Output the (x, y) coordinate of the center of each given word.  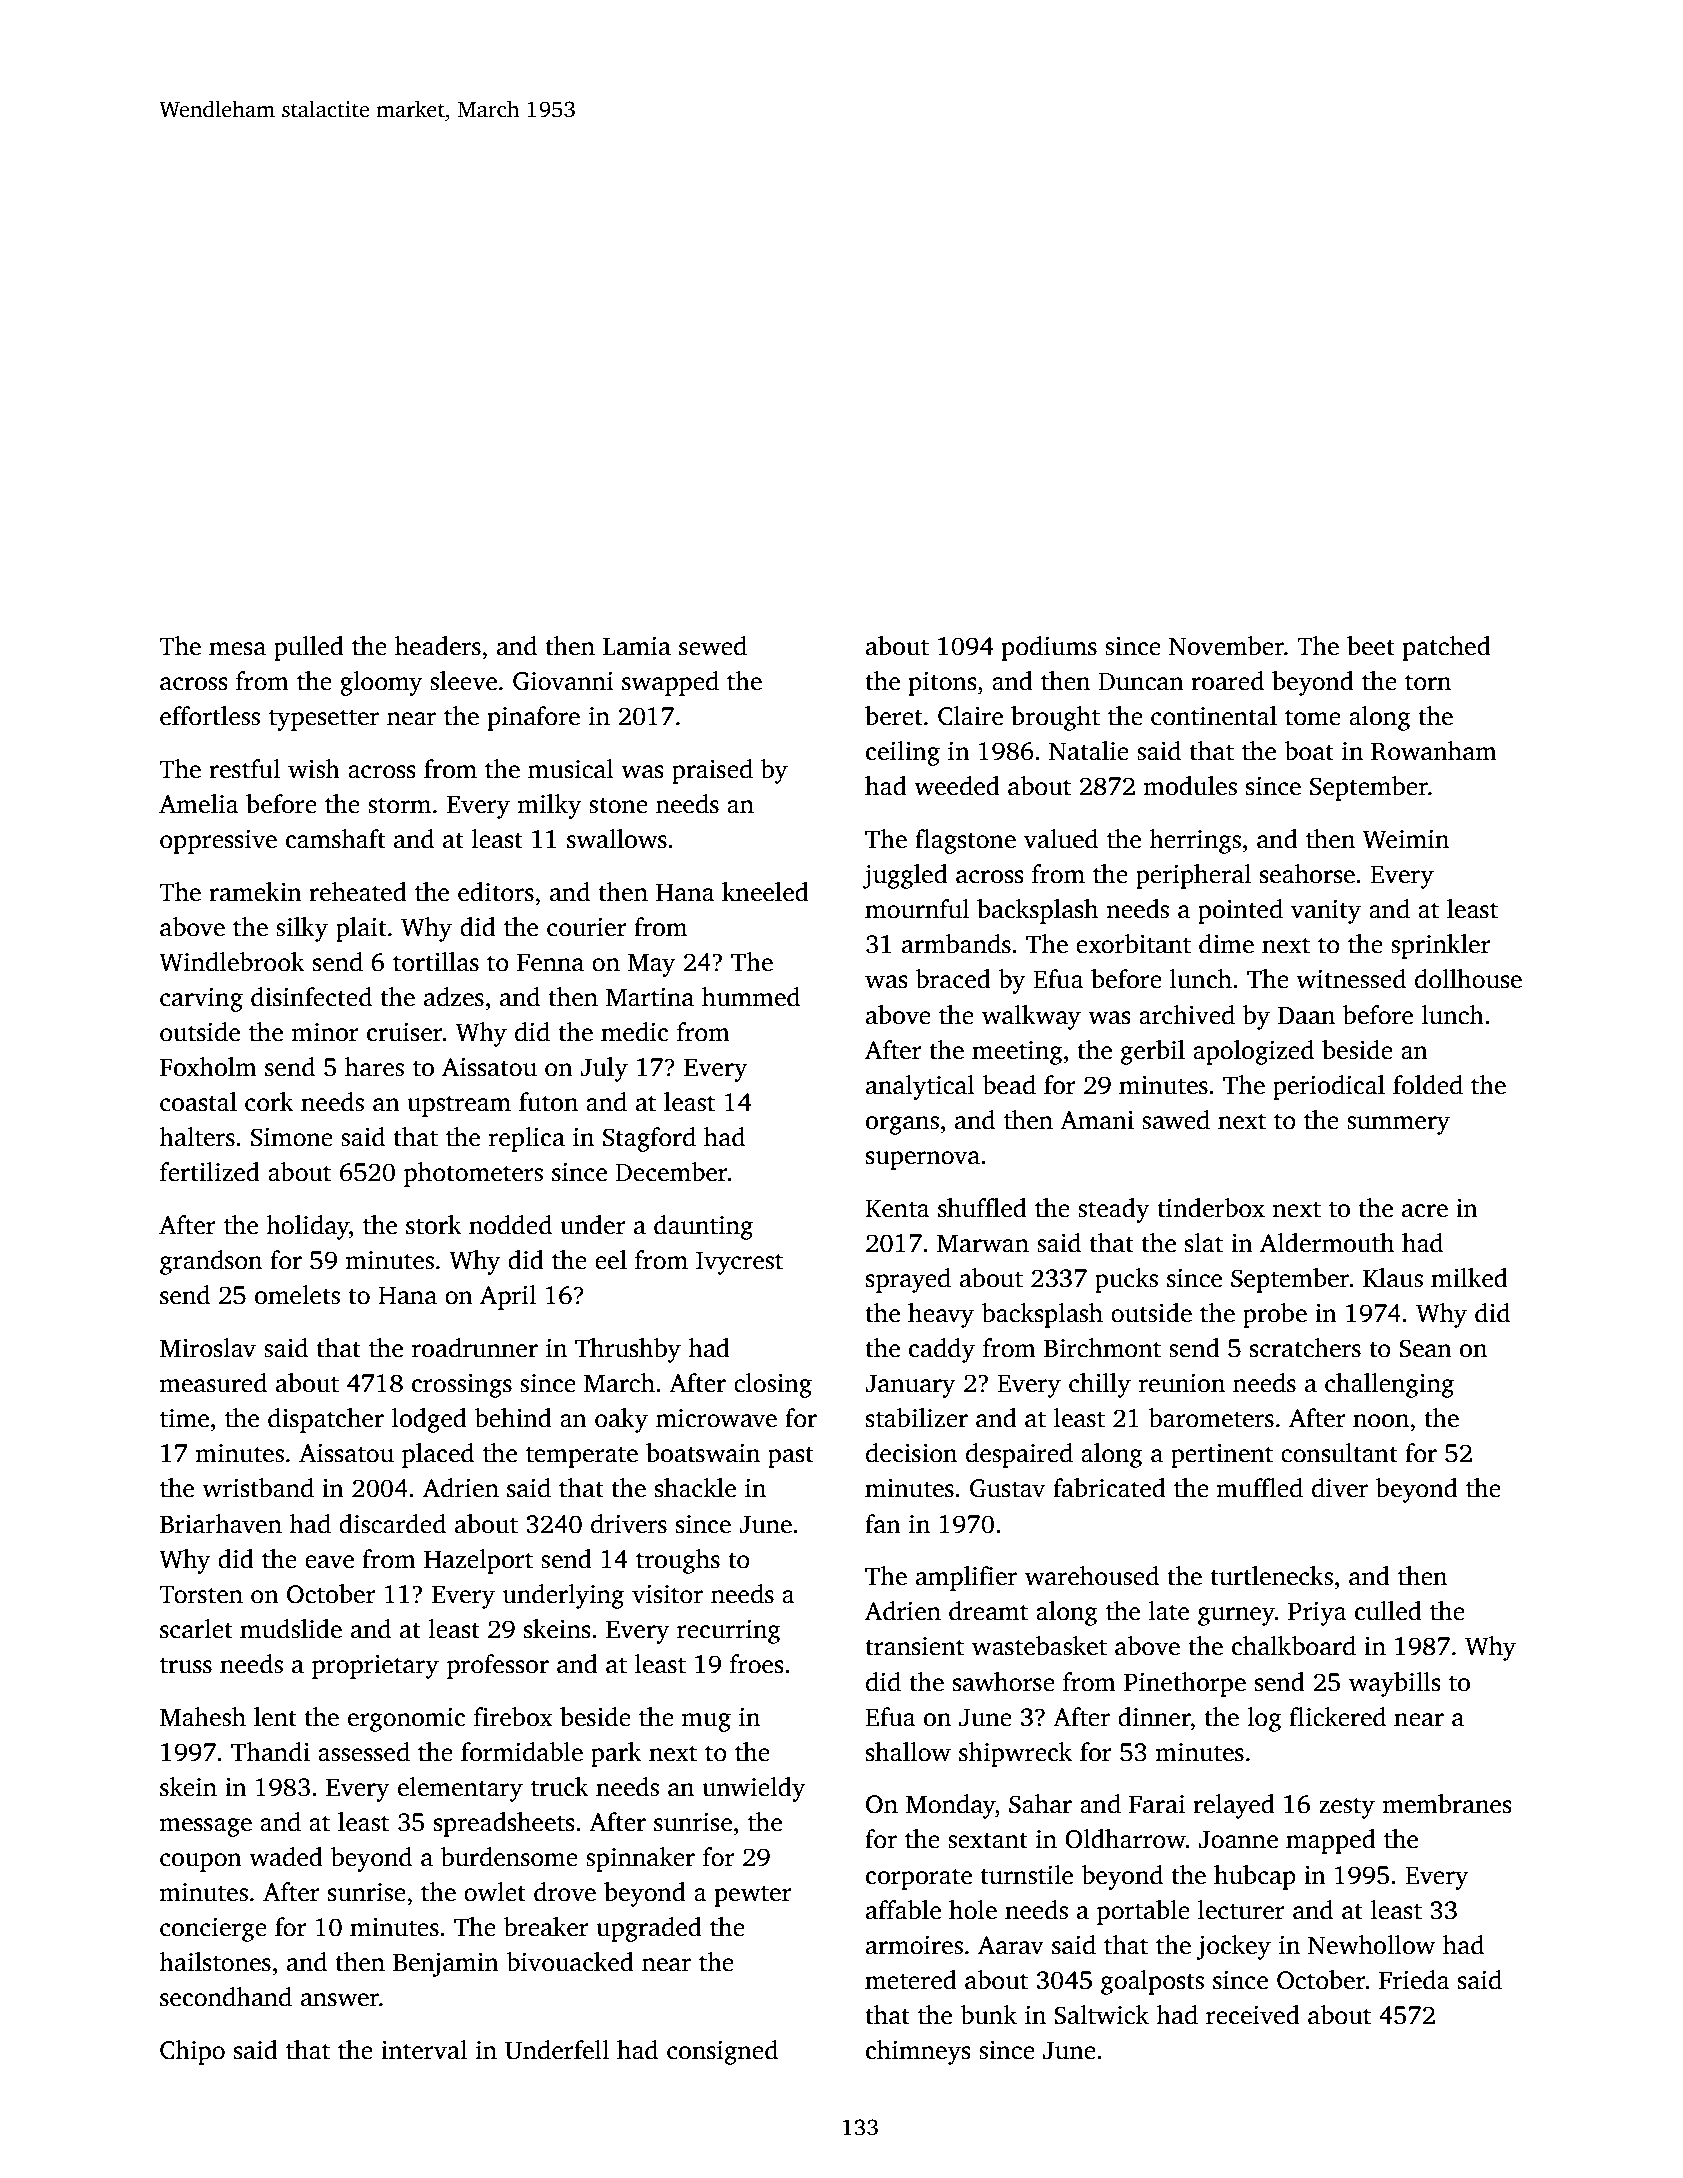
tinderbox (1211, 1208)
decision (911, 1453)
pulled (309, 648)
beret (894, 716)
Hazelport (478, 1561)
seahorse (1307, 874)
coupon (201, 1862)
